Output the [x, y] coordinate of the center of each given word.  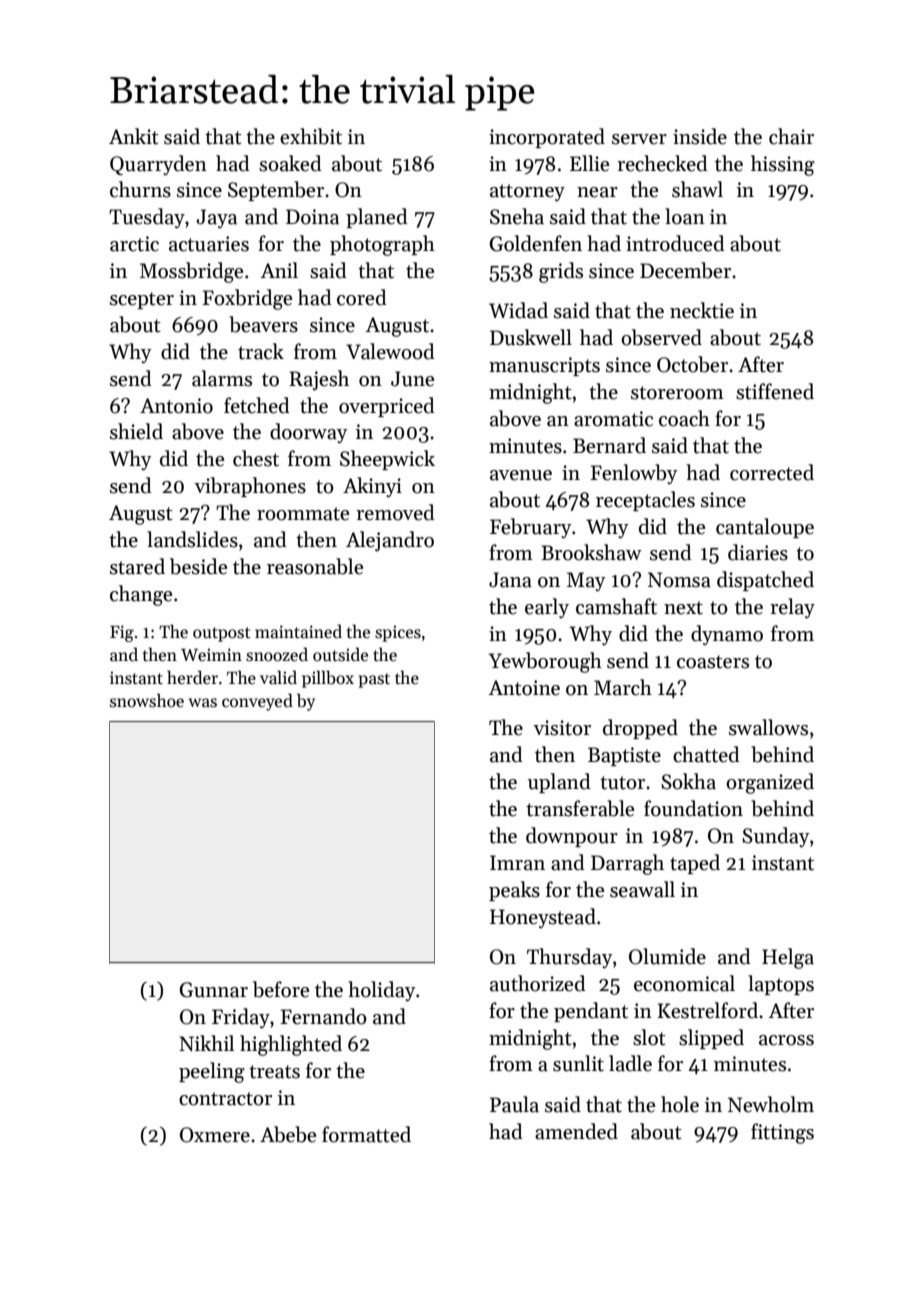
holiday [382, 991]
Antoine [524, 688]
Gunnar [213, 990]
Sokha [688, 781]
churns [140, 189]
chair [791, 136]
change [141, 595]
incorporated [547, 138]
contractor [225, 1099]
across [786, 1040]
